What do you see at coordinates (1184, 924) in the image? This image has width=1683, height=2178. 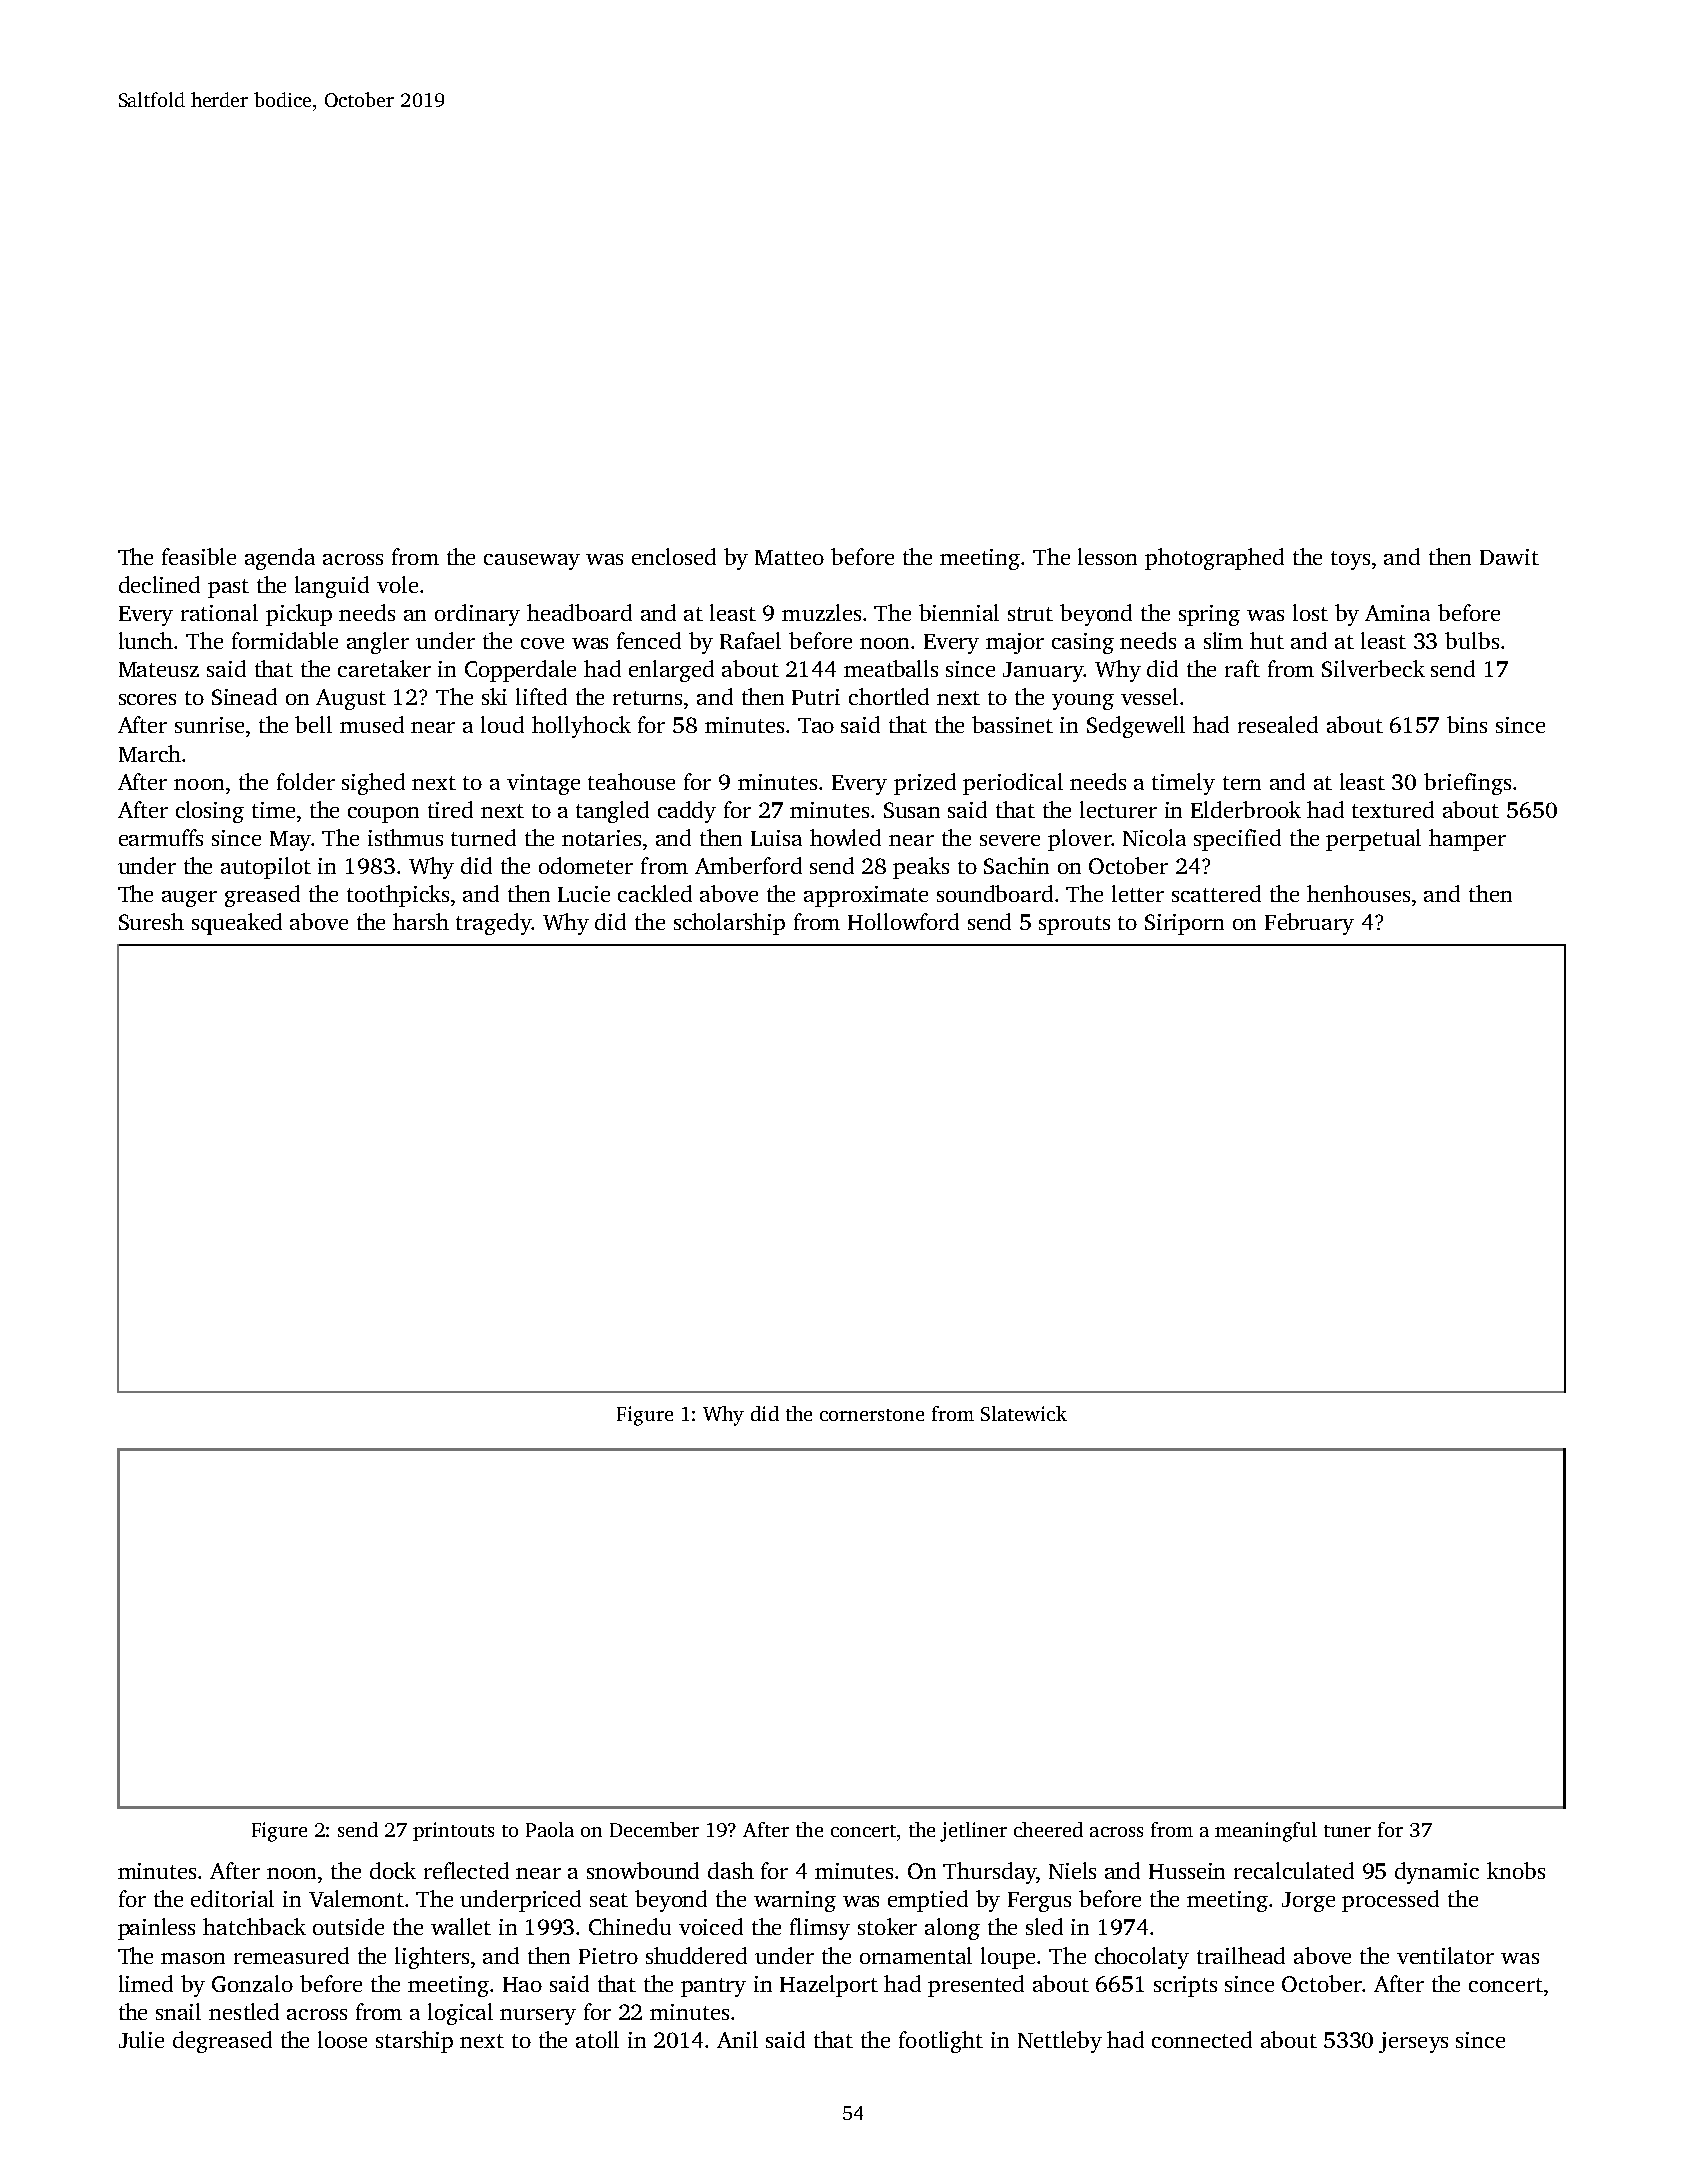 I see `Siriporn` at bounding box center [1184, 924].
